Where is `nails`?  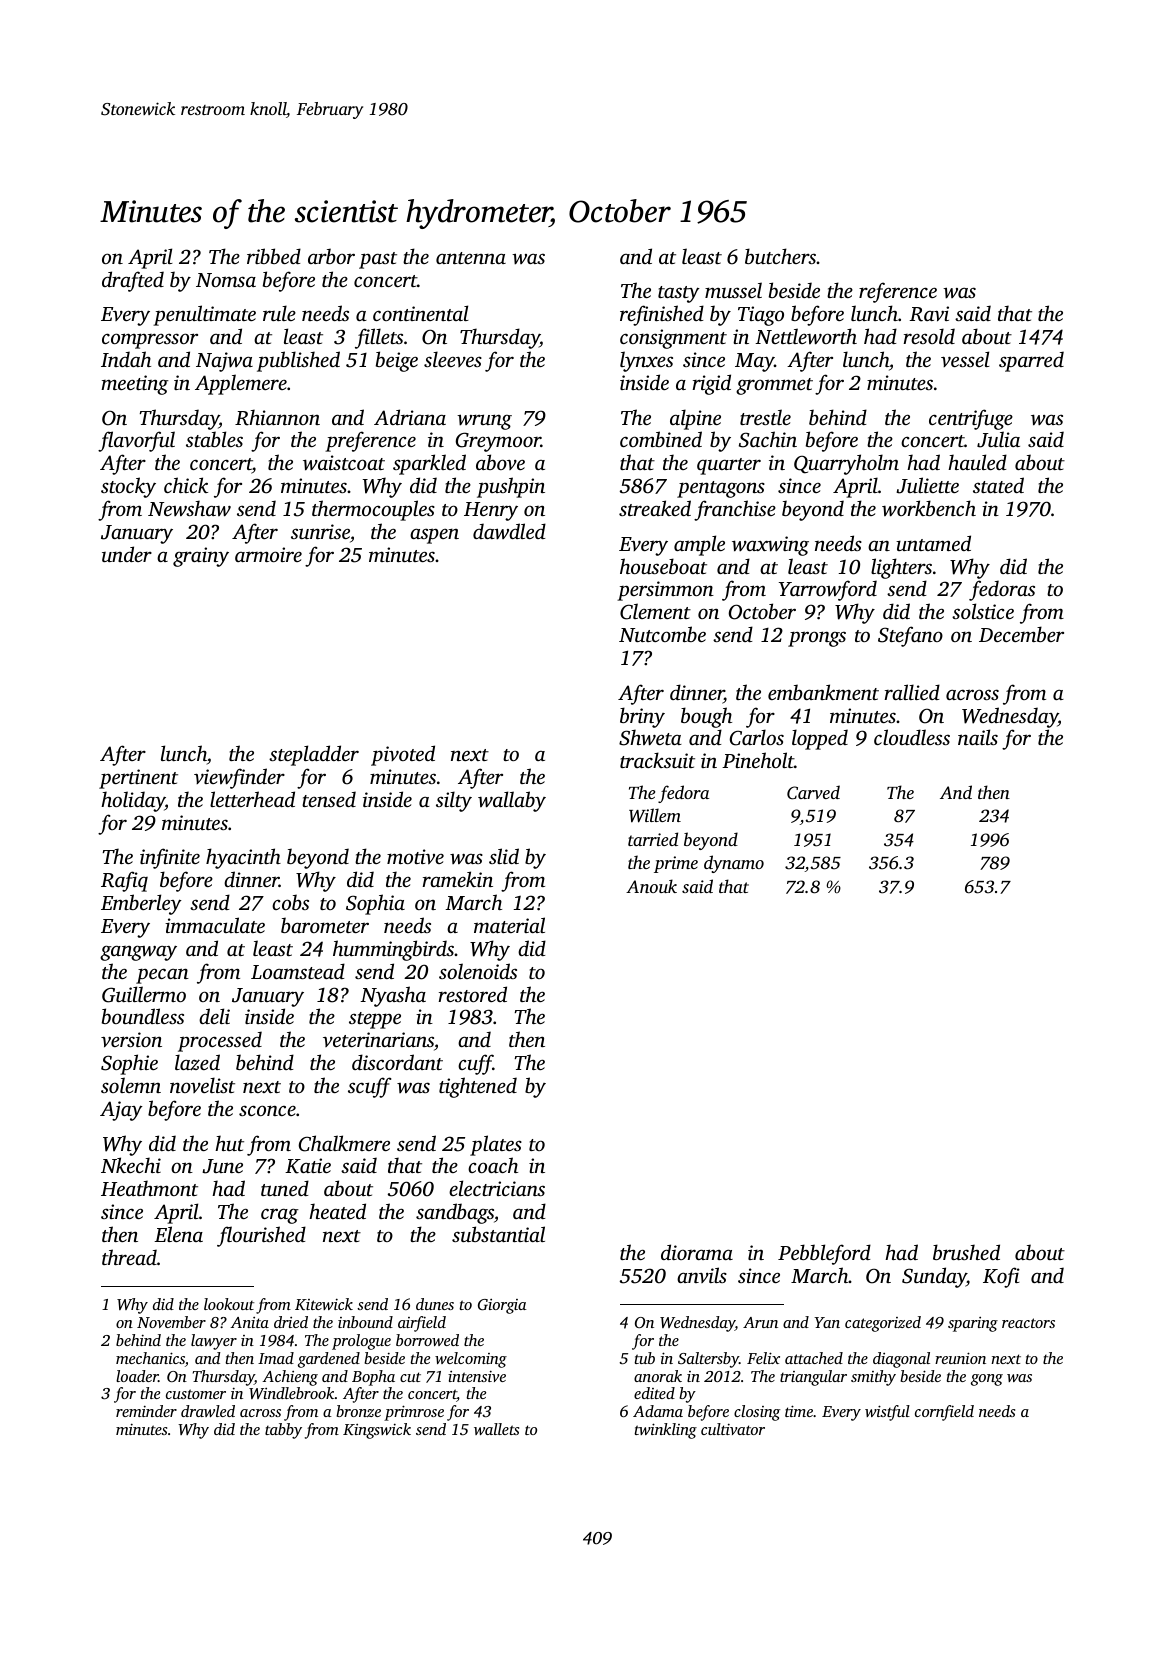 nails is located at coordinates (978, 737).
